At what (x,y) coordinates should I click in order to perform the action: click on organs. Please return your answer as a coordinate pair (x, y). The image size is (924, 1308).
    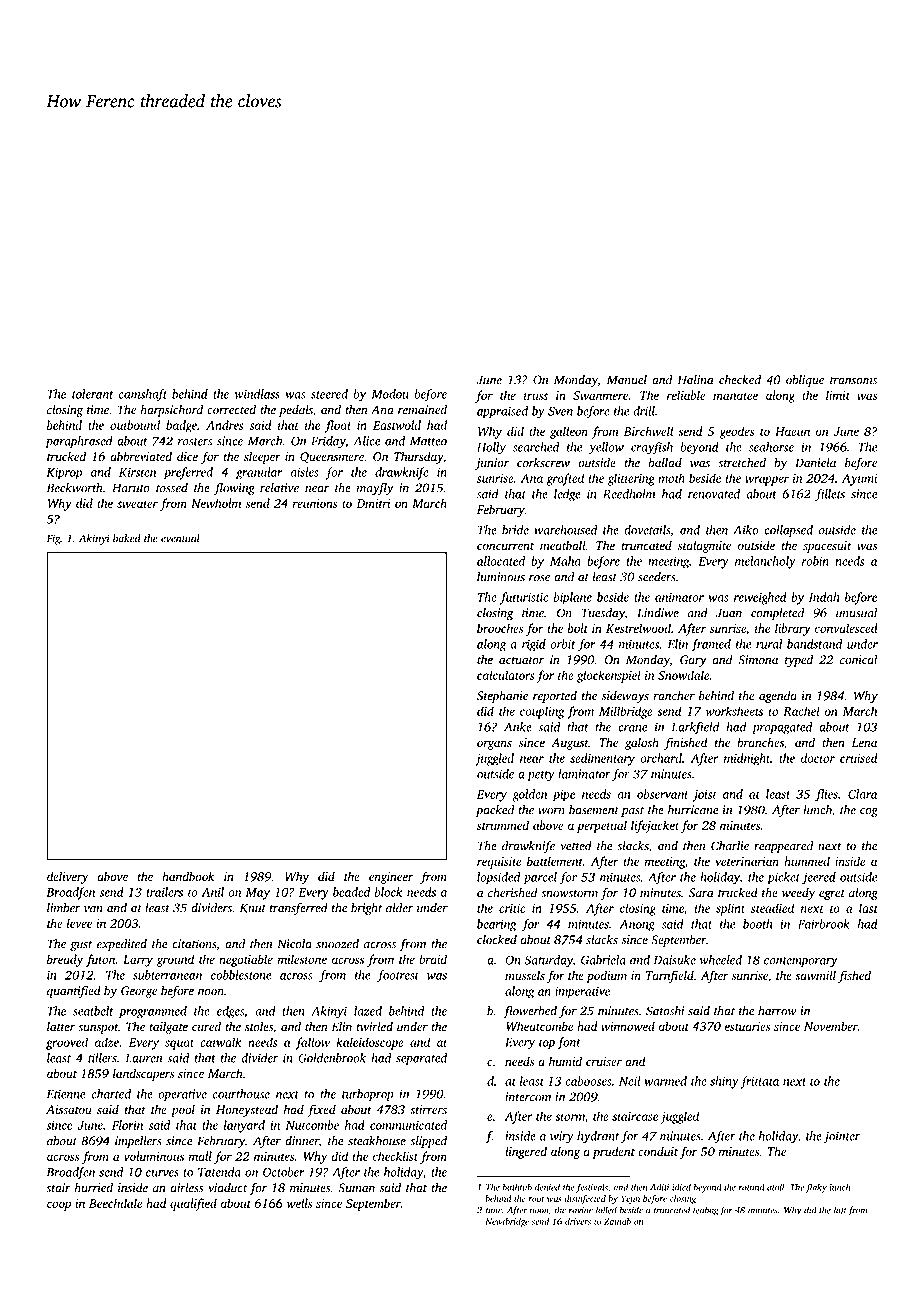
    Looking at the image, I should click on (494, 745).
